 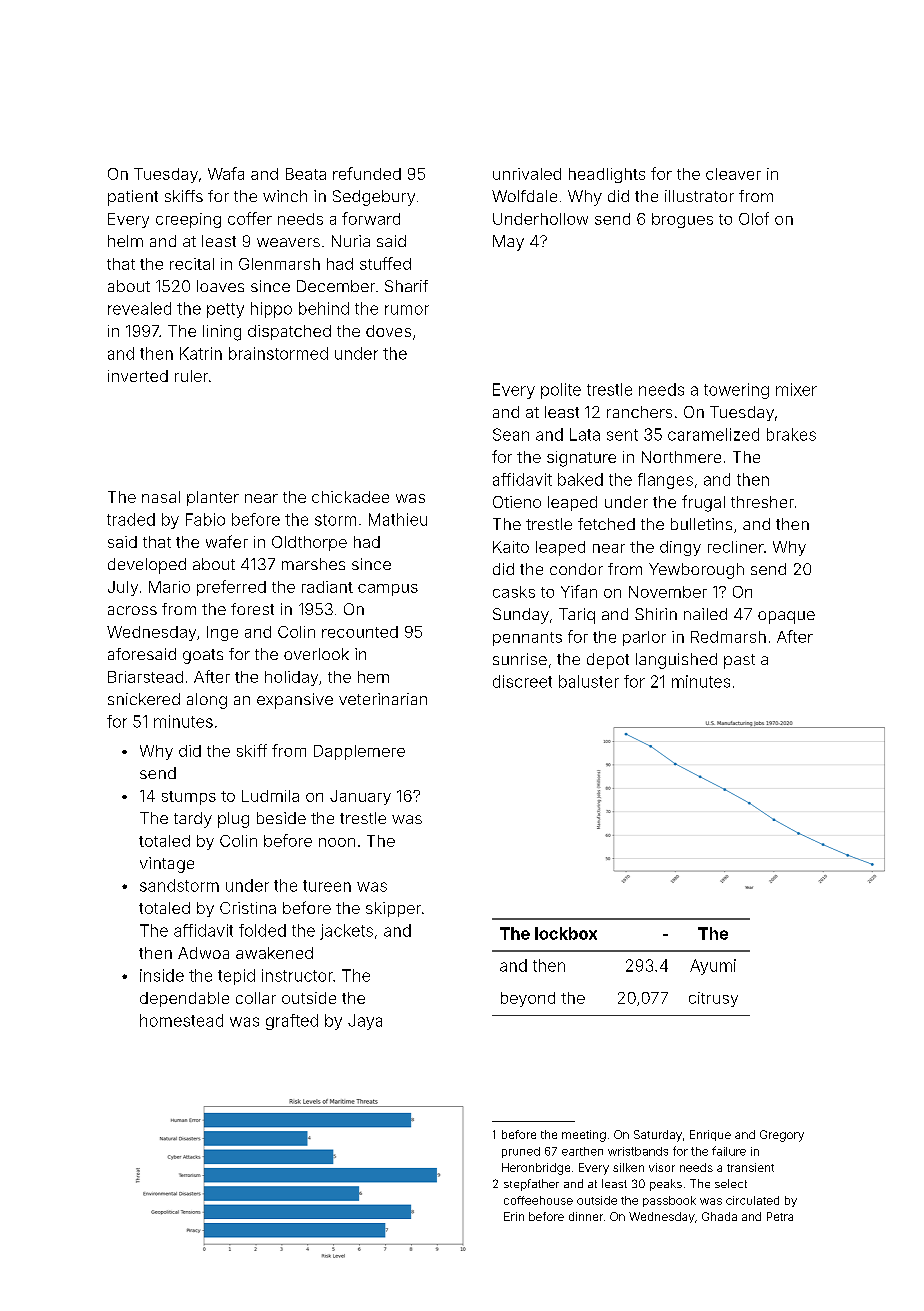 I want to click on Olof, so click(x=754, y=218).
